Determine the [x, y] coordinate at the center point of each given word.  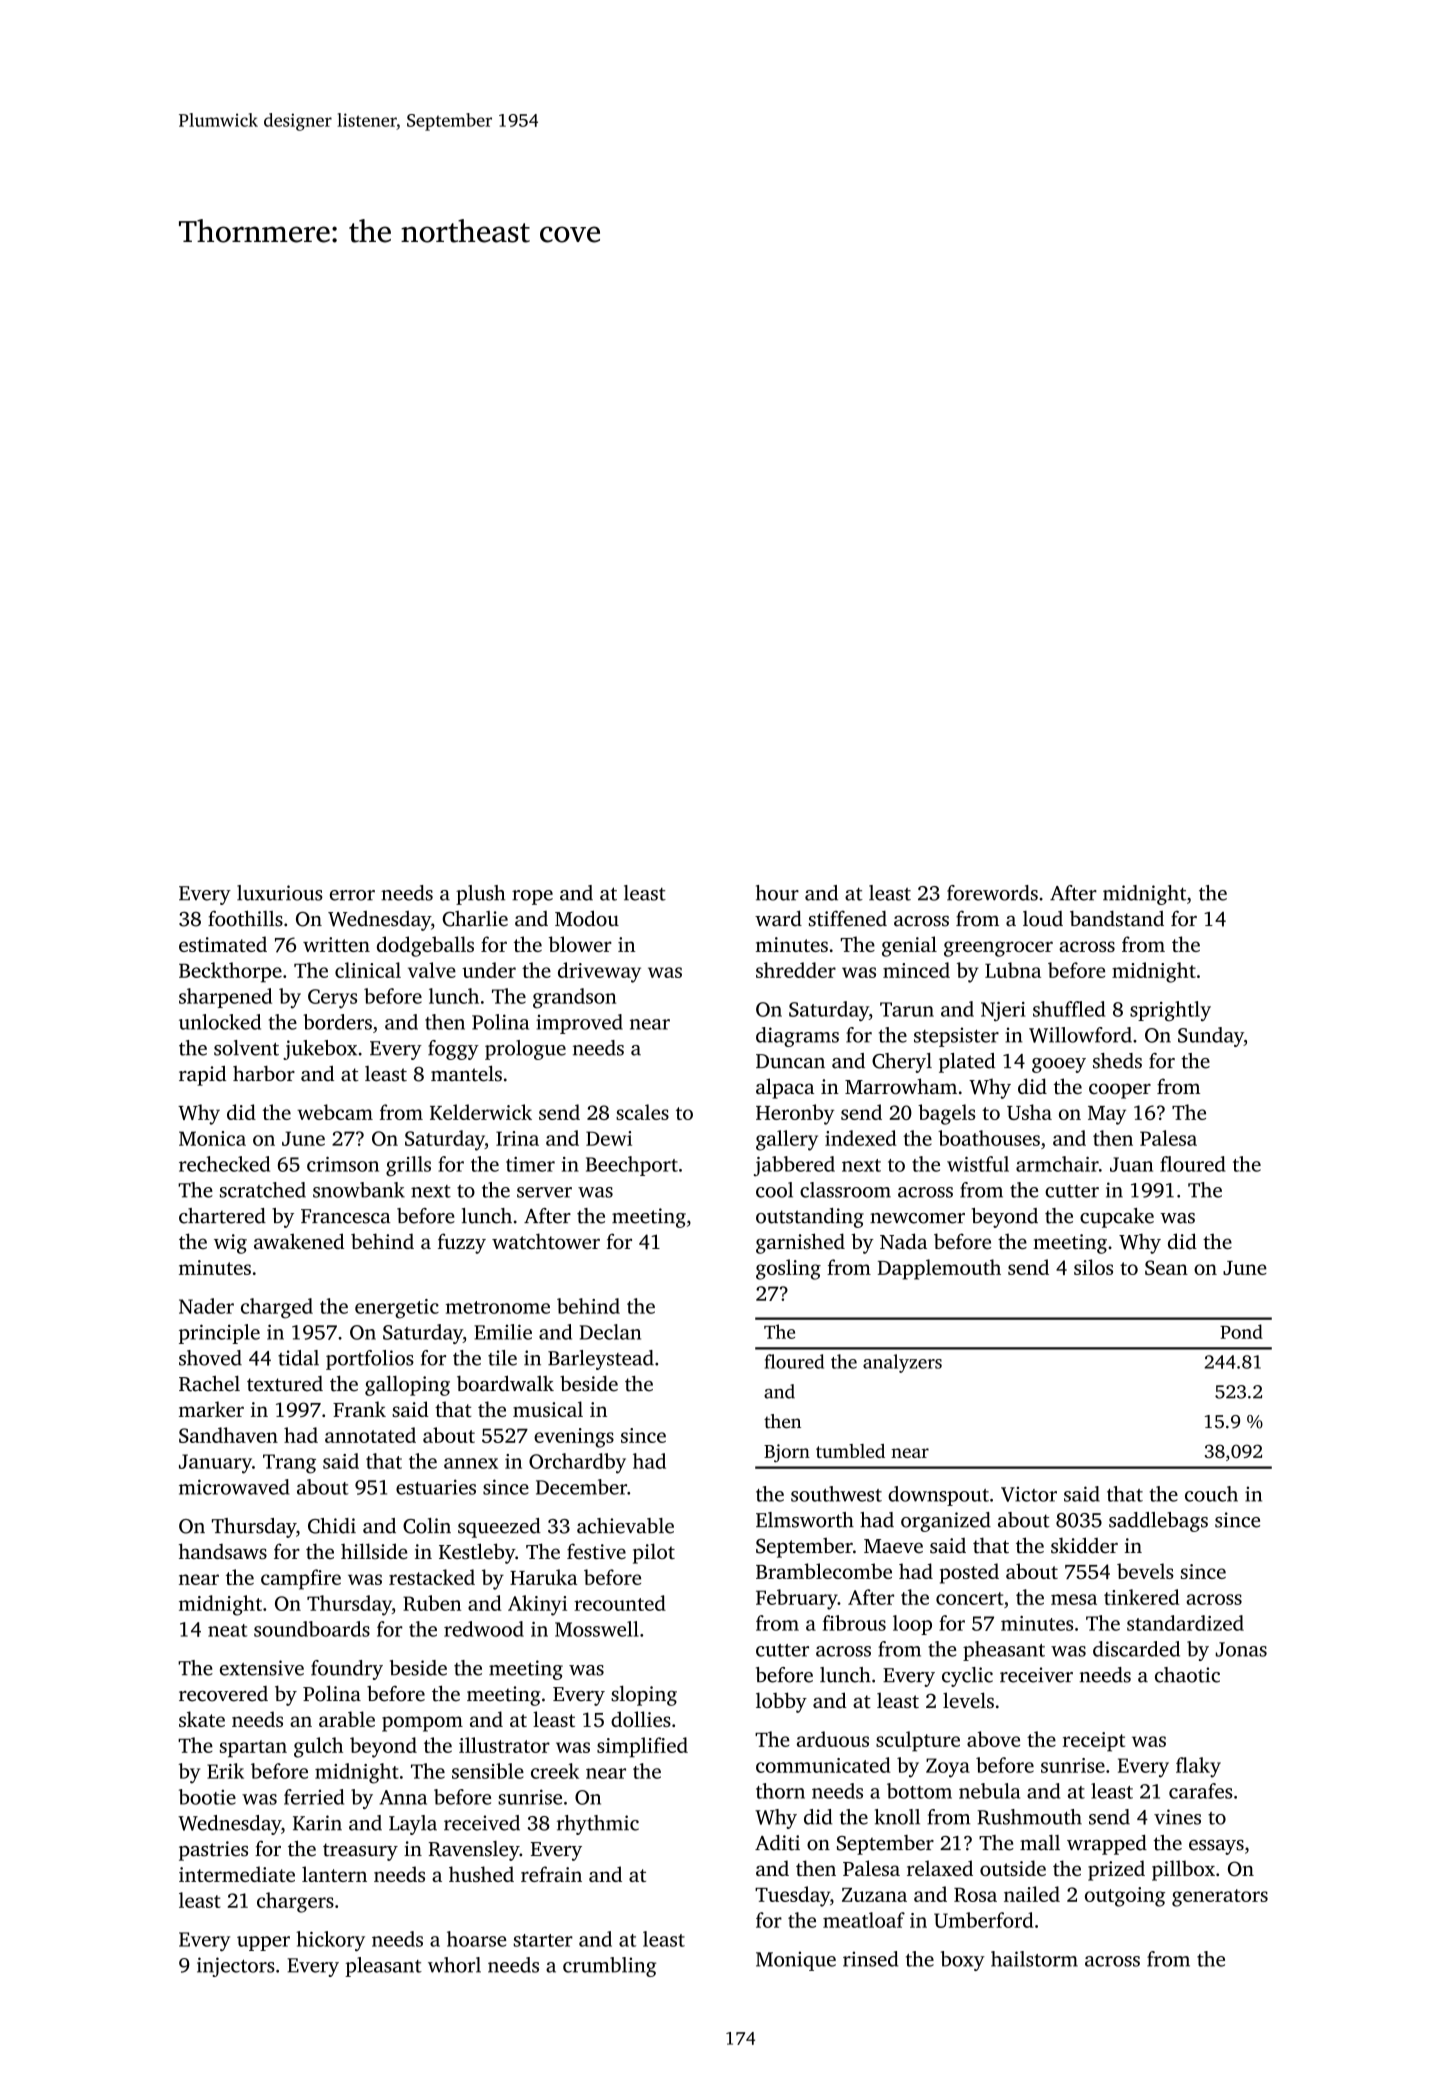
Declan [610, 1332]
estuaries [436, 1487]
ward [778, 918]
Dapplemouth [939, 1269]
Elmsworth [805, 1520]
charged [277, 1308]
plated [967, 1063]
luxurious [280, 893]
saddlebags [1158, 1522]
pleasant [383, 1967]
